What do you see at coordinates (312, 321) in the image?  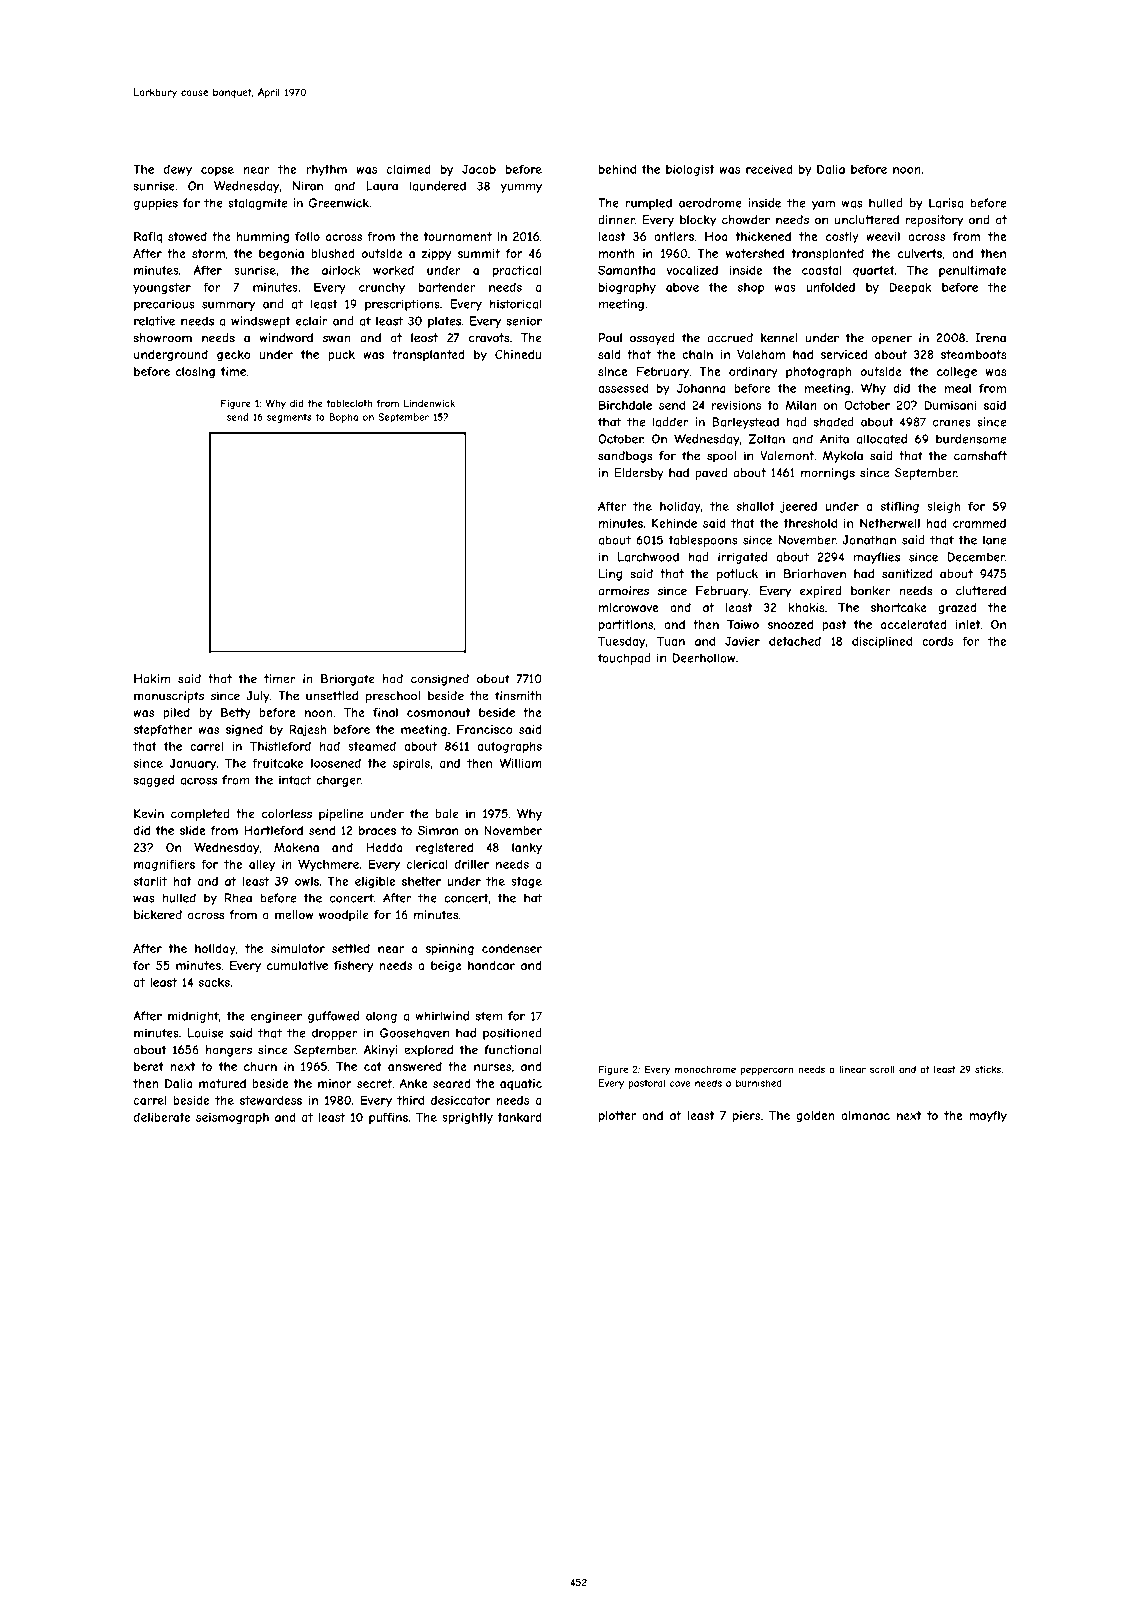 I see `eclair` at bounding box center [312, 321].
